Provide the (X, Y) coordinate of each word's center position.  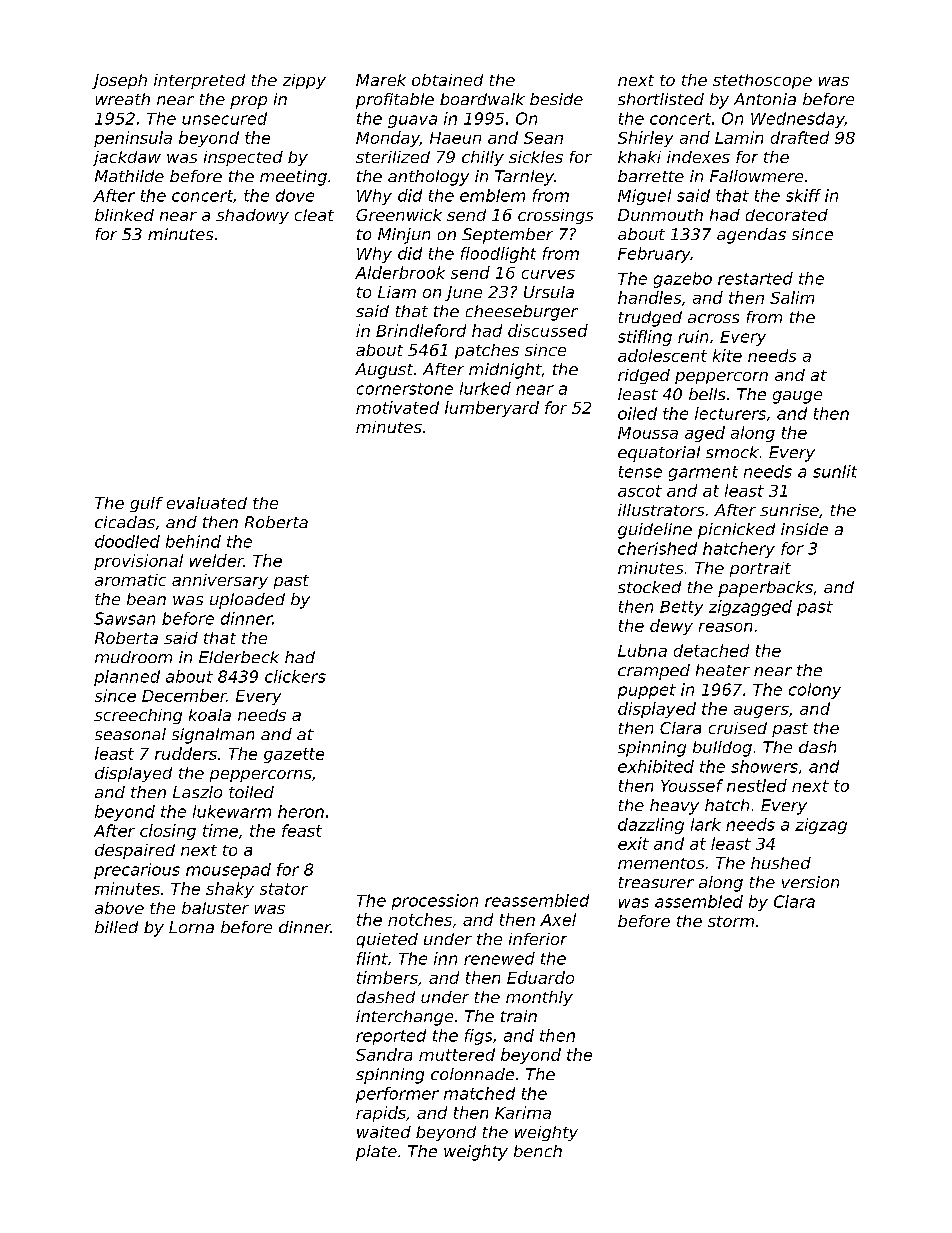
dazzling (651, 826)
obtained (447, 80)
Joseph (119, 81)
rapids (381, 1114)
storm (731, 921)
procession (435, 902)
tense (640, 472)
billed (116, 927)
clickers (295, 676)
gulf (146, 504)
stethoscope (762, 81)
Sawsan (124, 618)
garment (703, 473)
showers (764, 766)
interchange (404, 1018)
